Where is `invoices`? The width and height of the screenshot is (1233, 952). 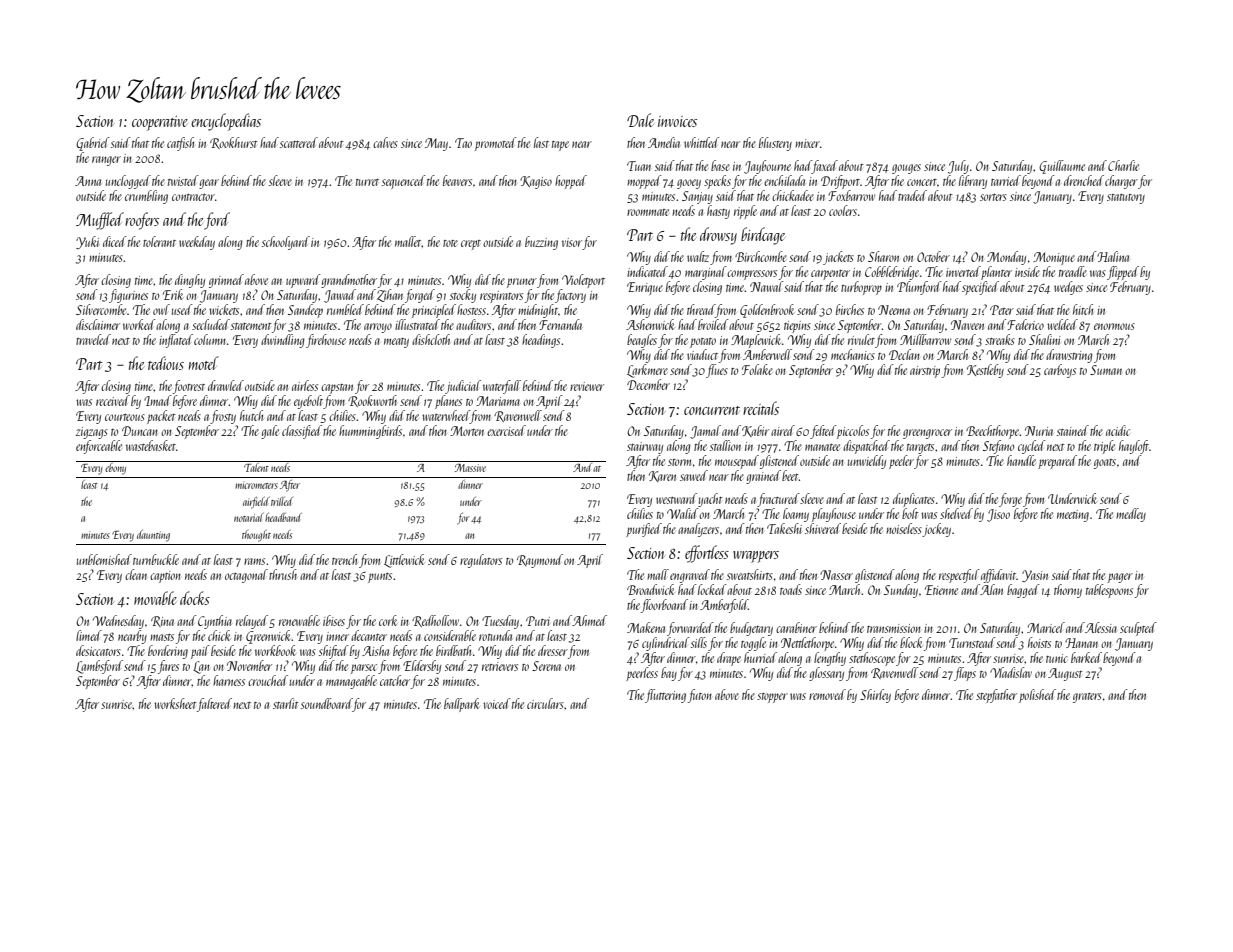
invoices is located at coordinates (677, 121).
